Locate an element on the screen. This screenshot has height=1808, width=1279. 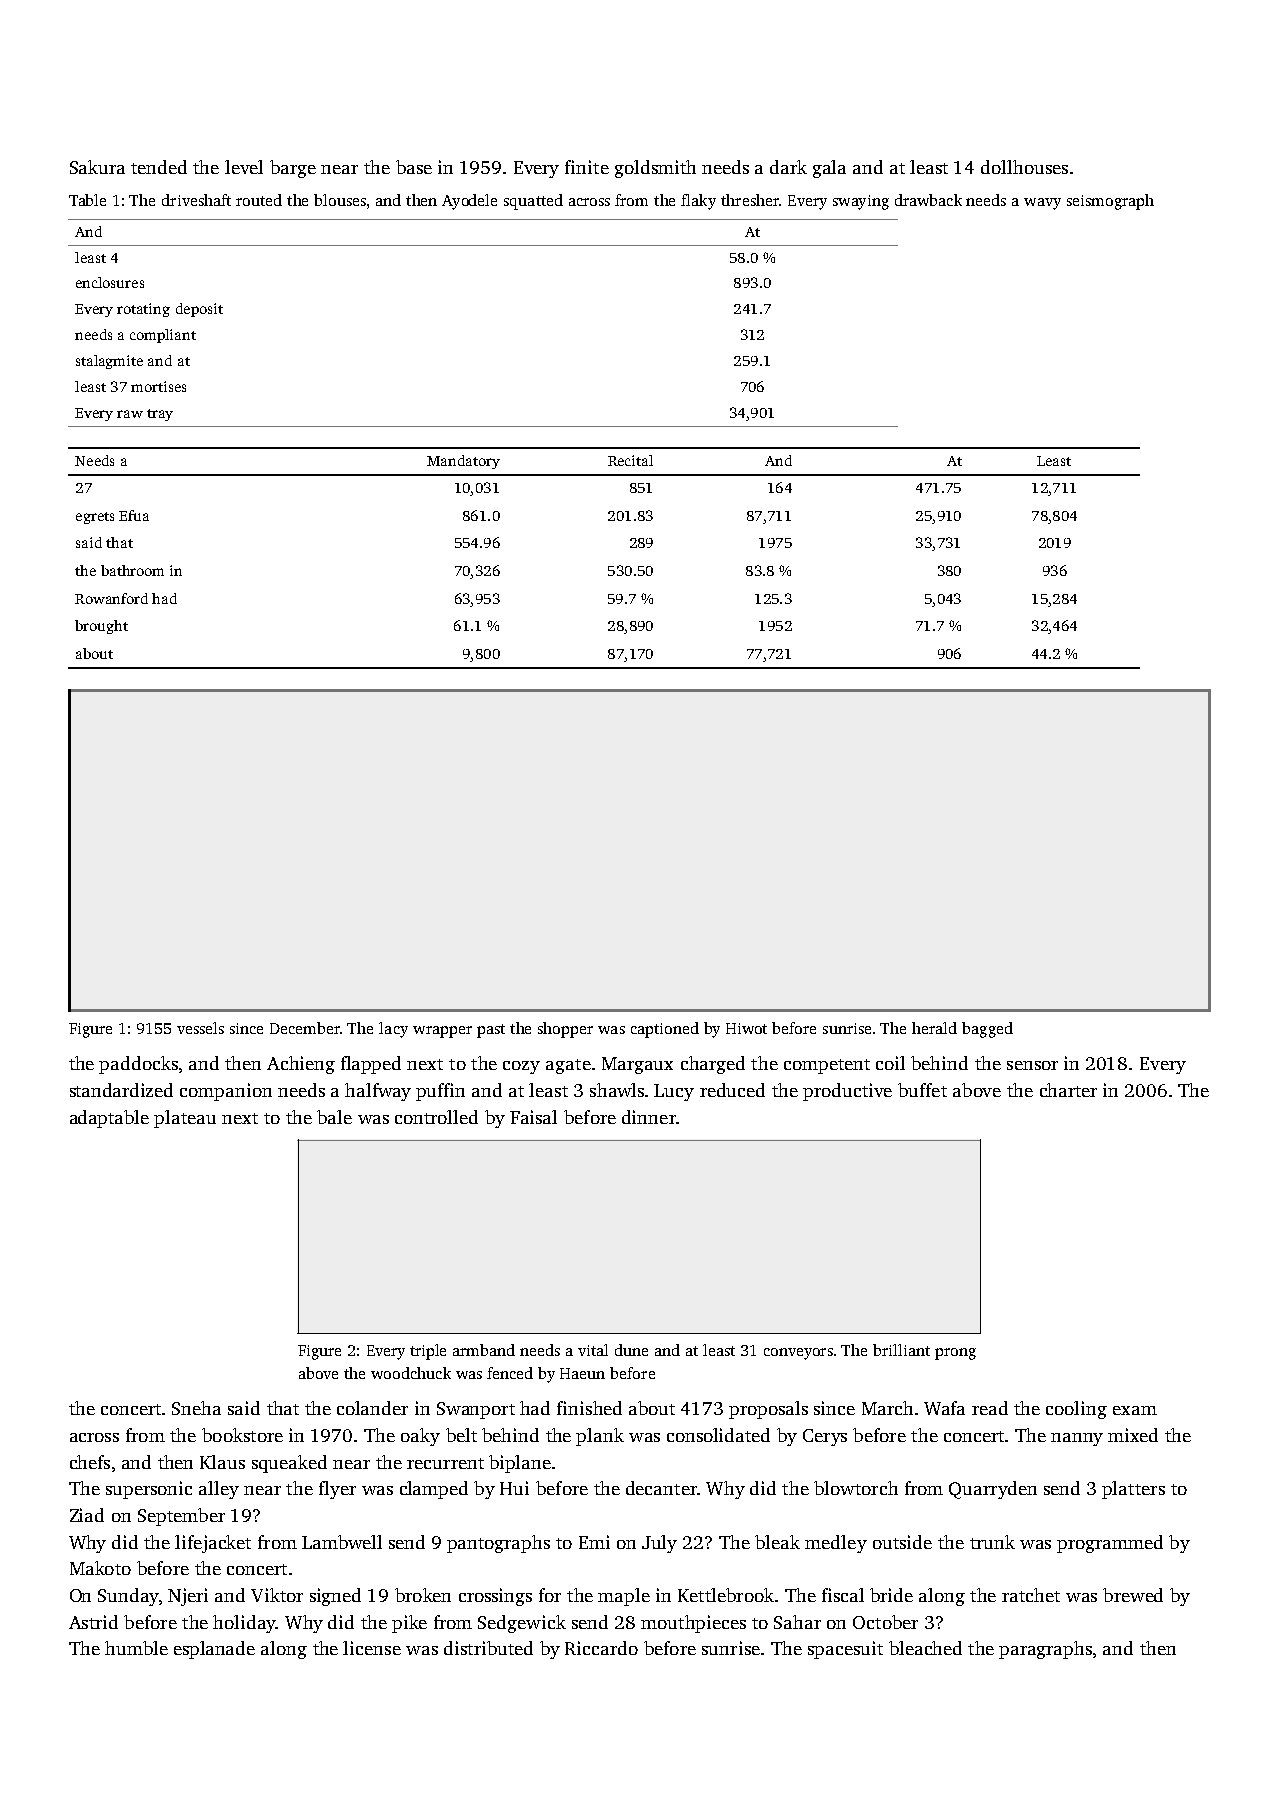
Mandatory is located at coordinates (463, 462).
